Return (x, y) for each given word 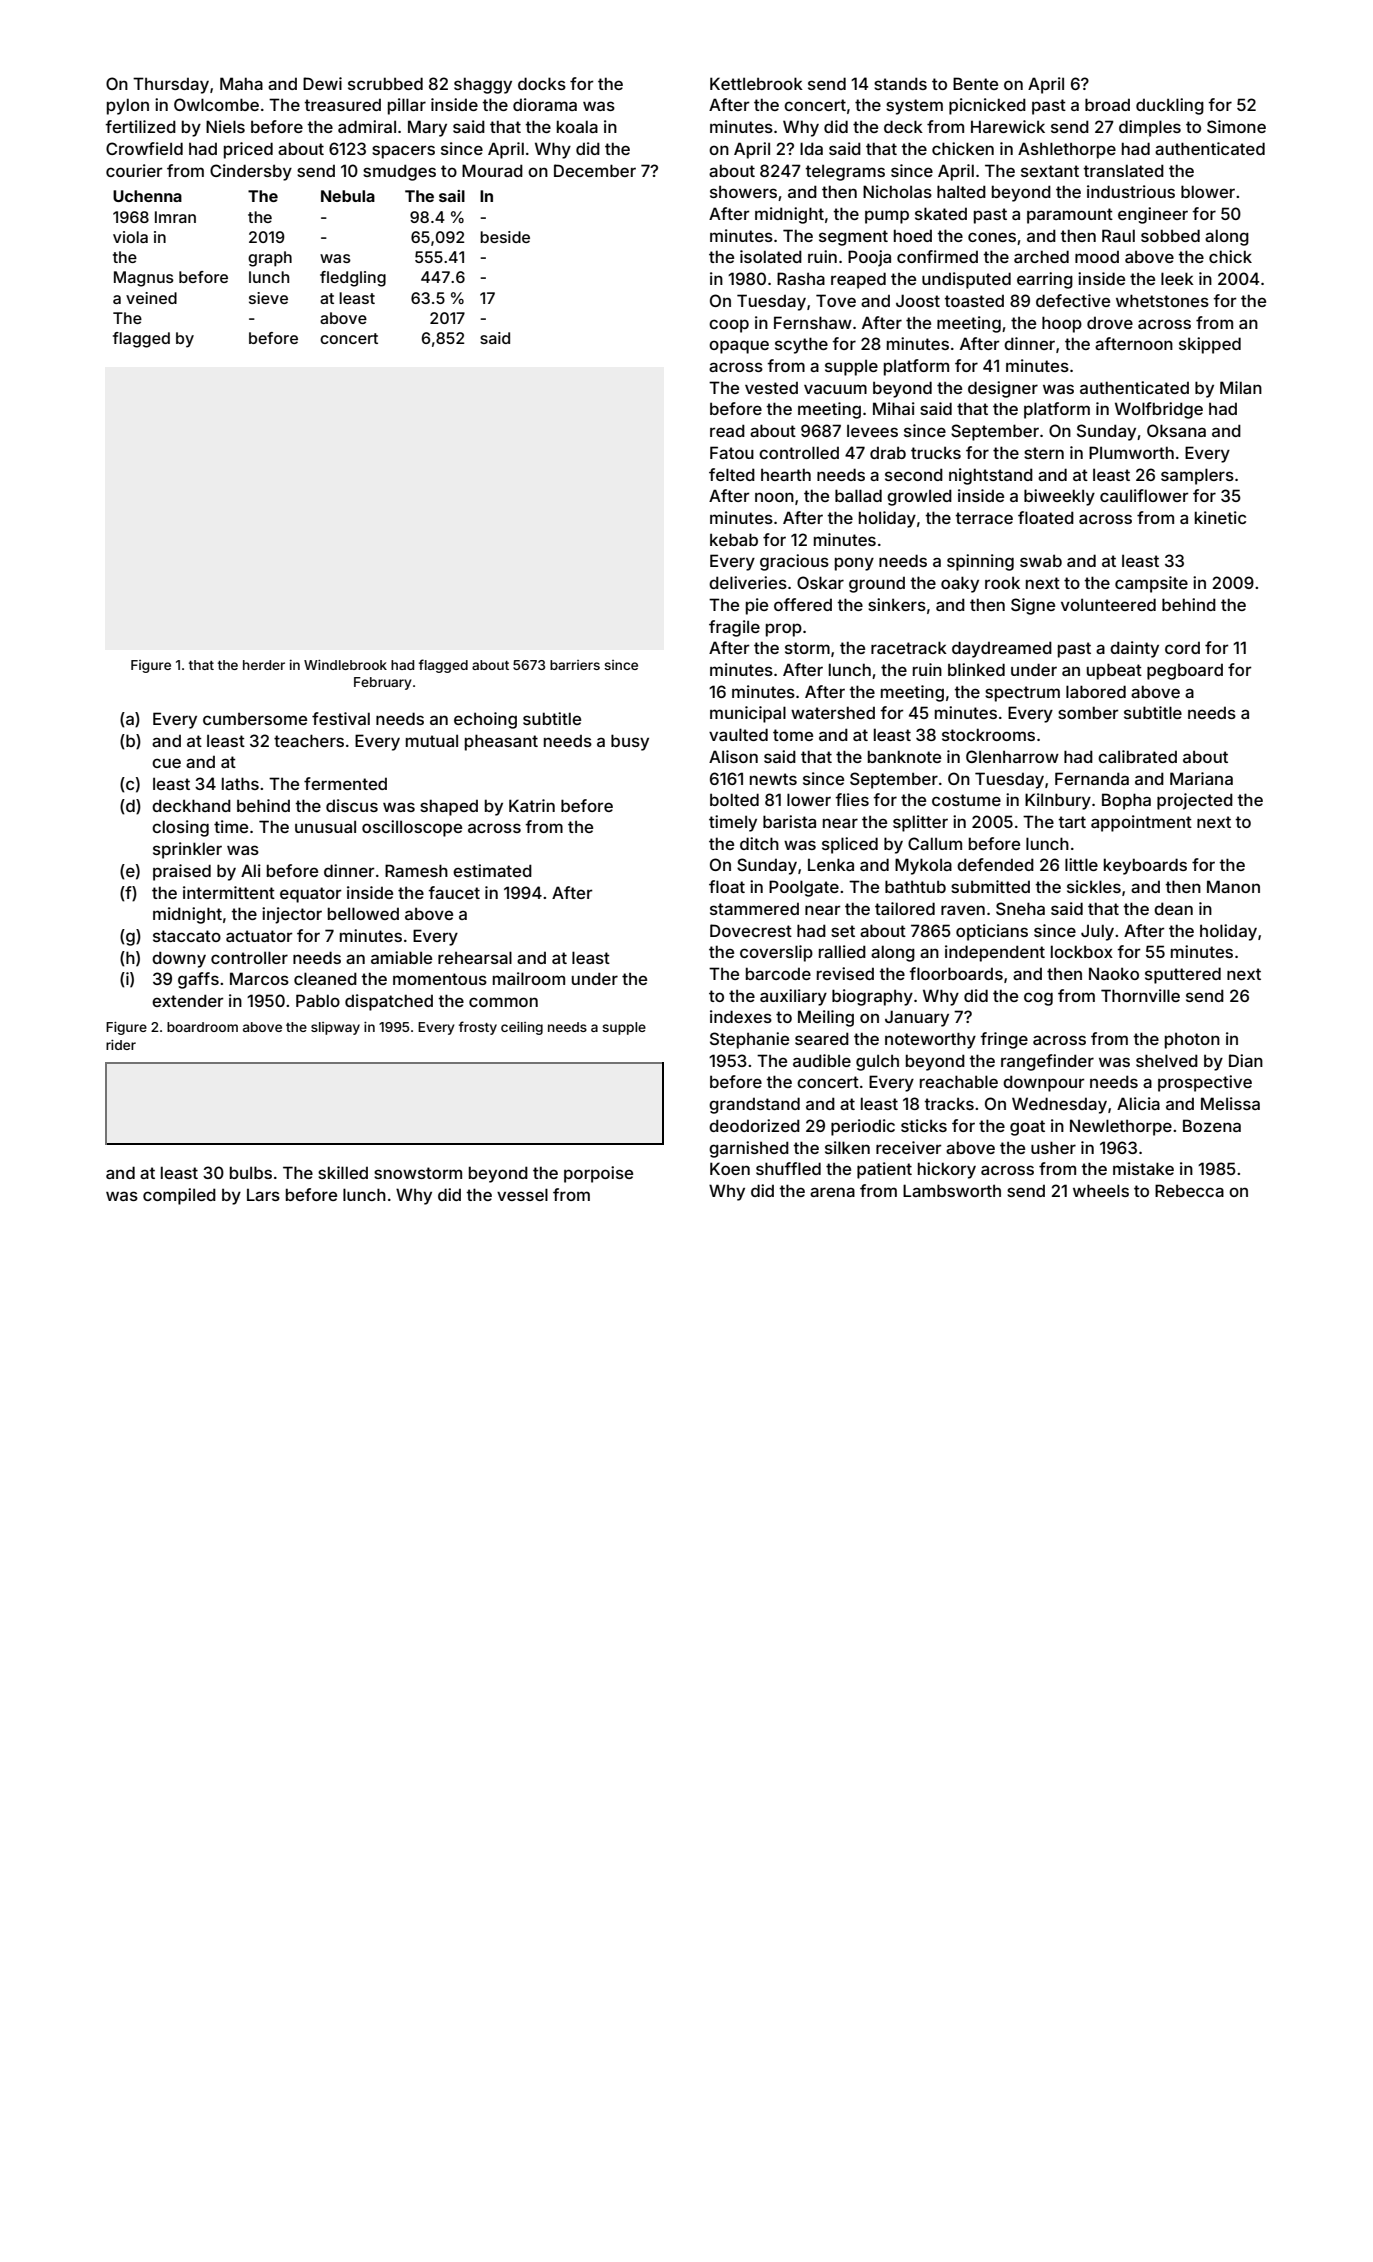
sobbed (1170, 235)
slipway (335, 1028)
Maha (241, 83)
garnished (749, 1149)
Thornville (1140, 995)
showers (743, 191)
